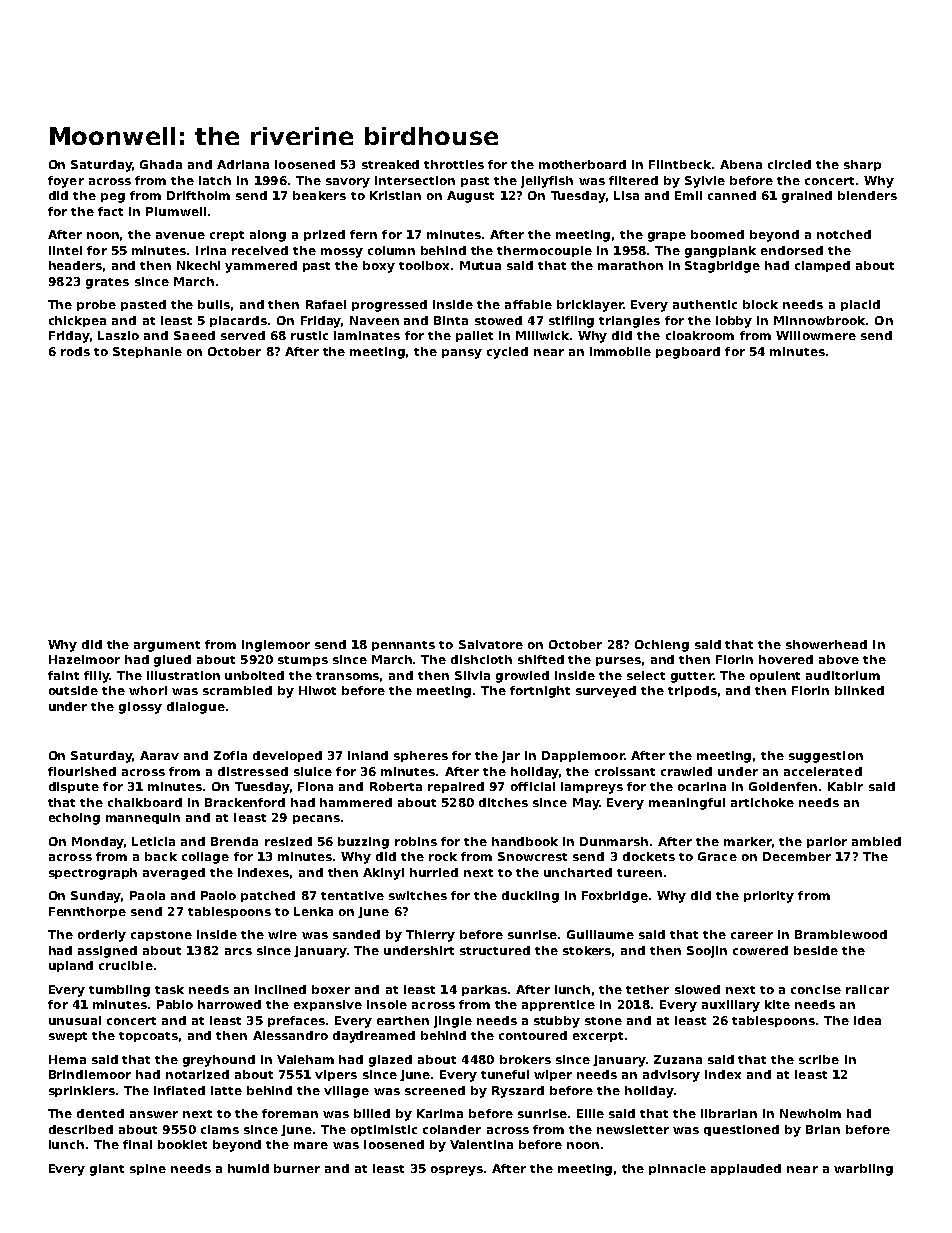 Image resolution: width=952 pixels, height=1233 pixels. Describe the element at coordinates (84, 659) in the screenshot. I see `Hazelmoor` at that location.
